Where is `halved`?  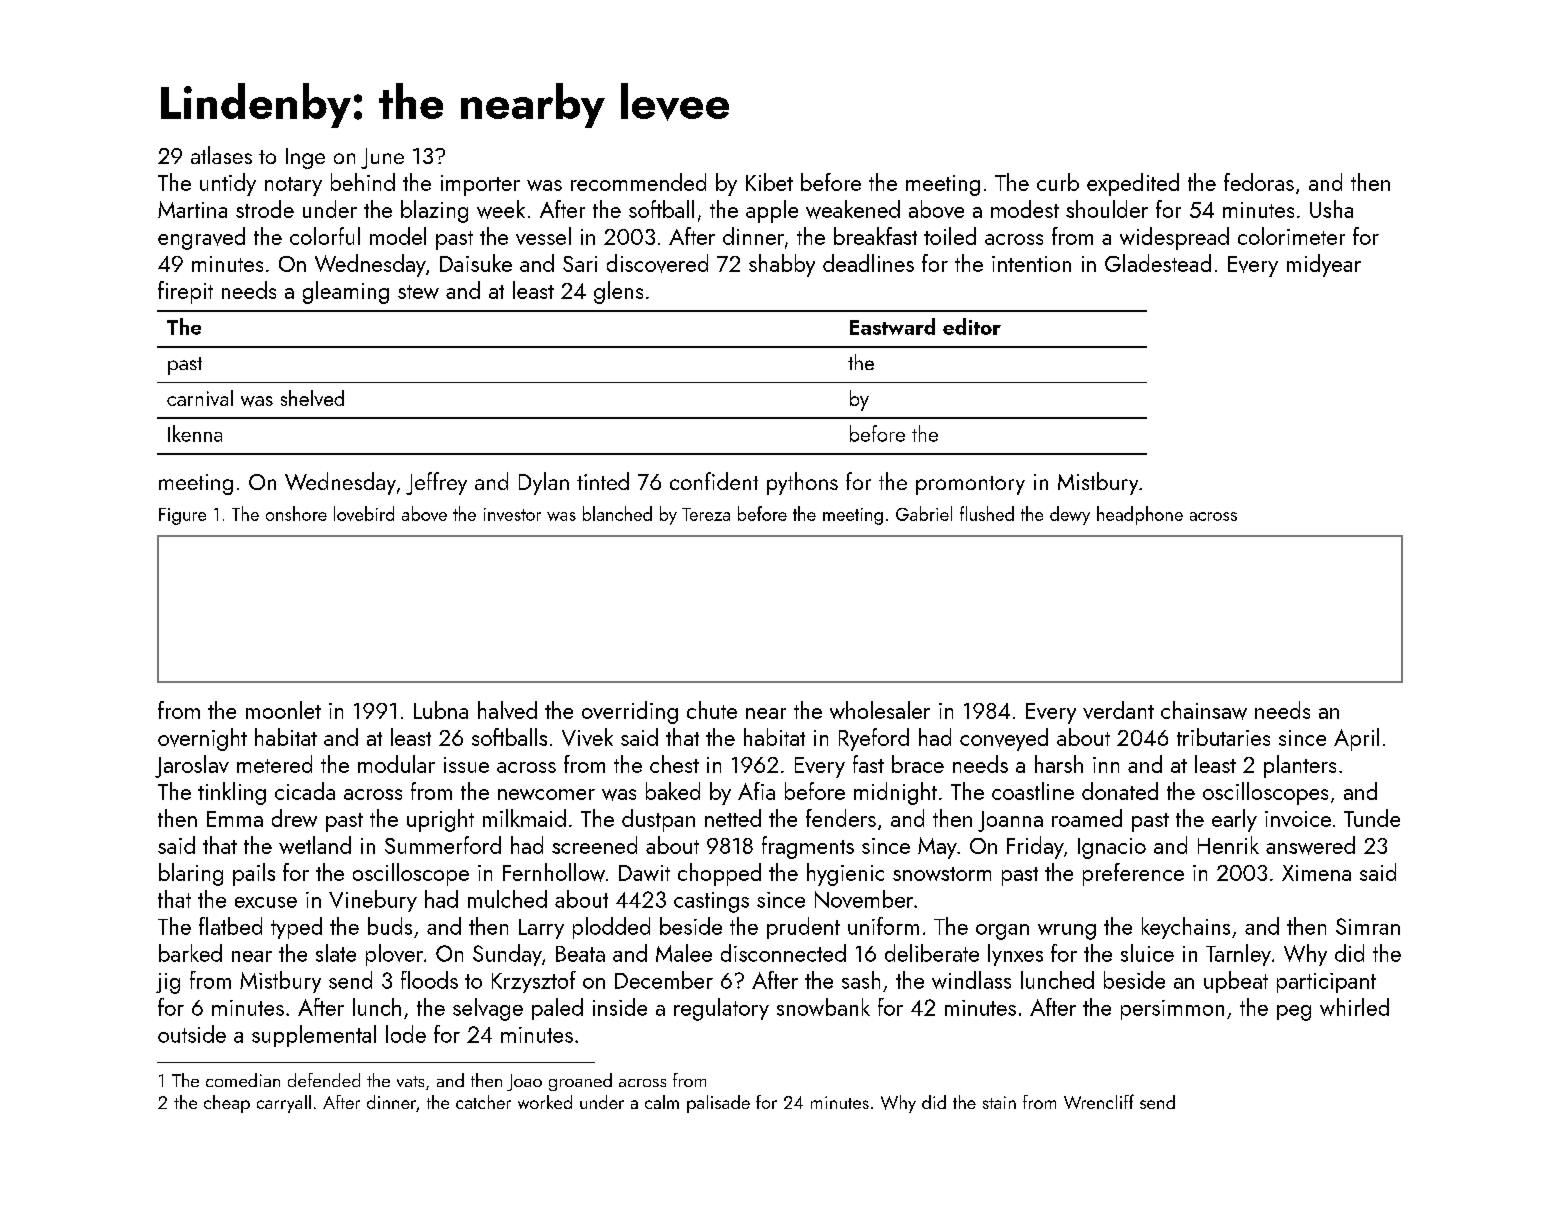 halved is located at coordinates (507, 710).
